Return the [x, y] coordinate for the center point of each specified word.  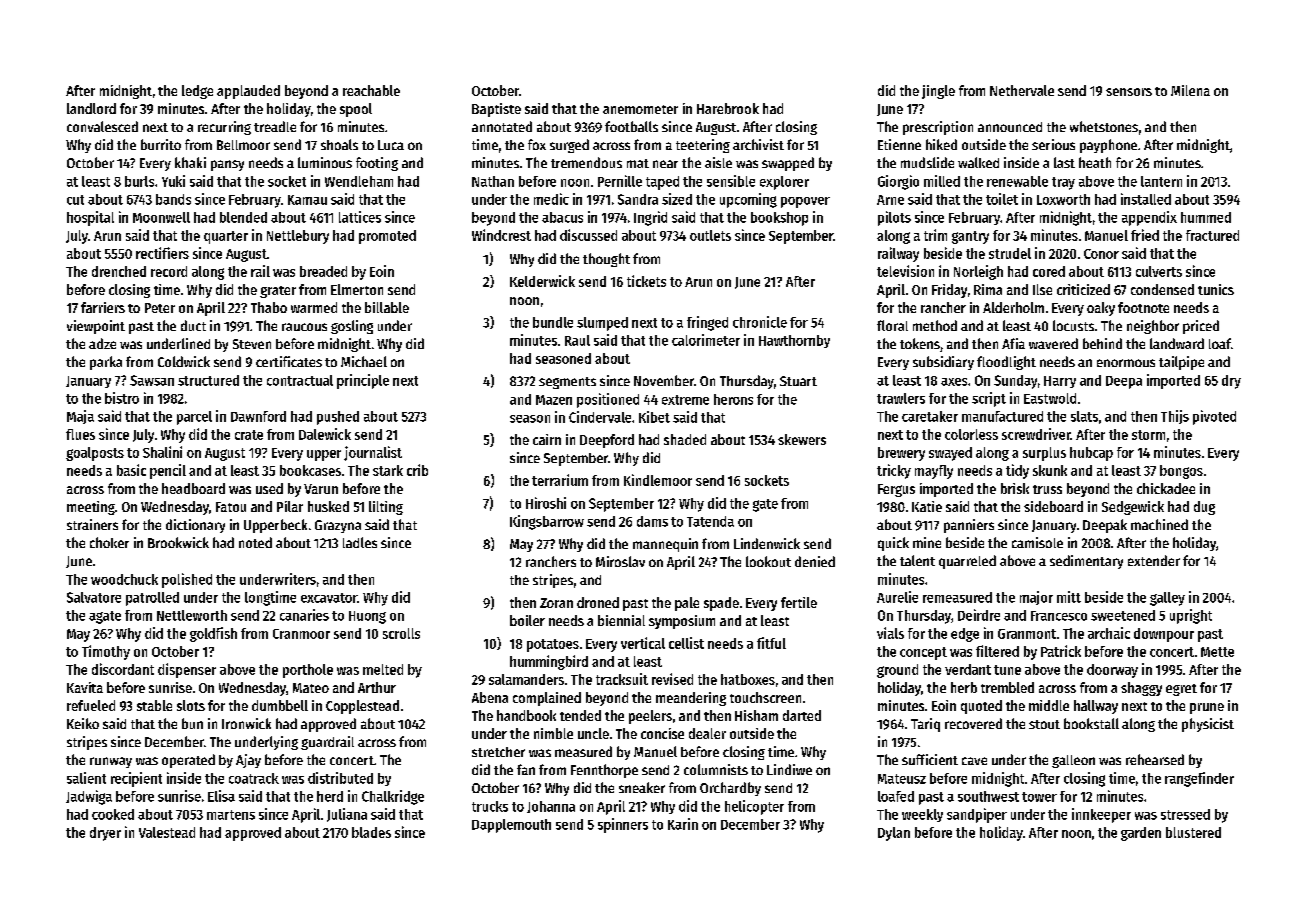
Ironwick [246, 723]
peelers [650, 717]
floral [892, 325]
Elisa [221, 796]
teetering [703, 146]
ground [897, 671]
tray [1063, 183]
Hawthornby [794, 341]
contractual [300, 380]
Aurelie [897, 597]
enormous [1126, 363]
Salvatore [94, 597]
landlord [91, 108]
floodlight [1006, 363]
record [169, 271]
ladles [360, 542]
